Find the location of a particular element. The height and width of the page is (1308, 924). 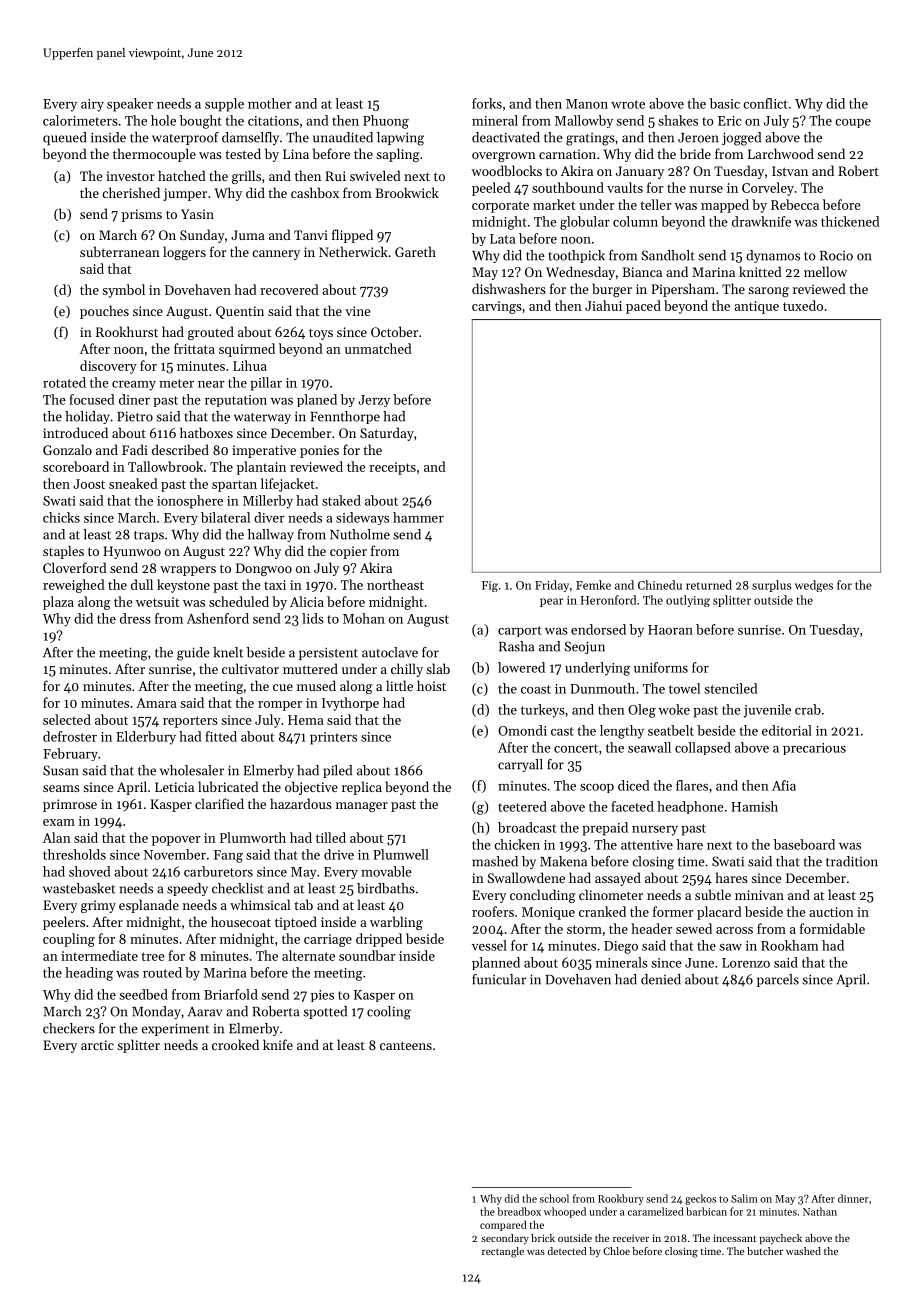

Salim is located at coordinates (744, 1198).
